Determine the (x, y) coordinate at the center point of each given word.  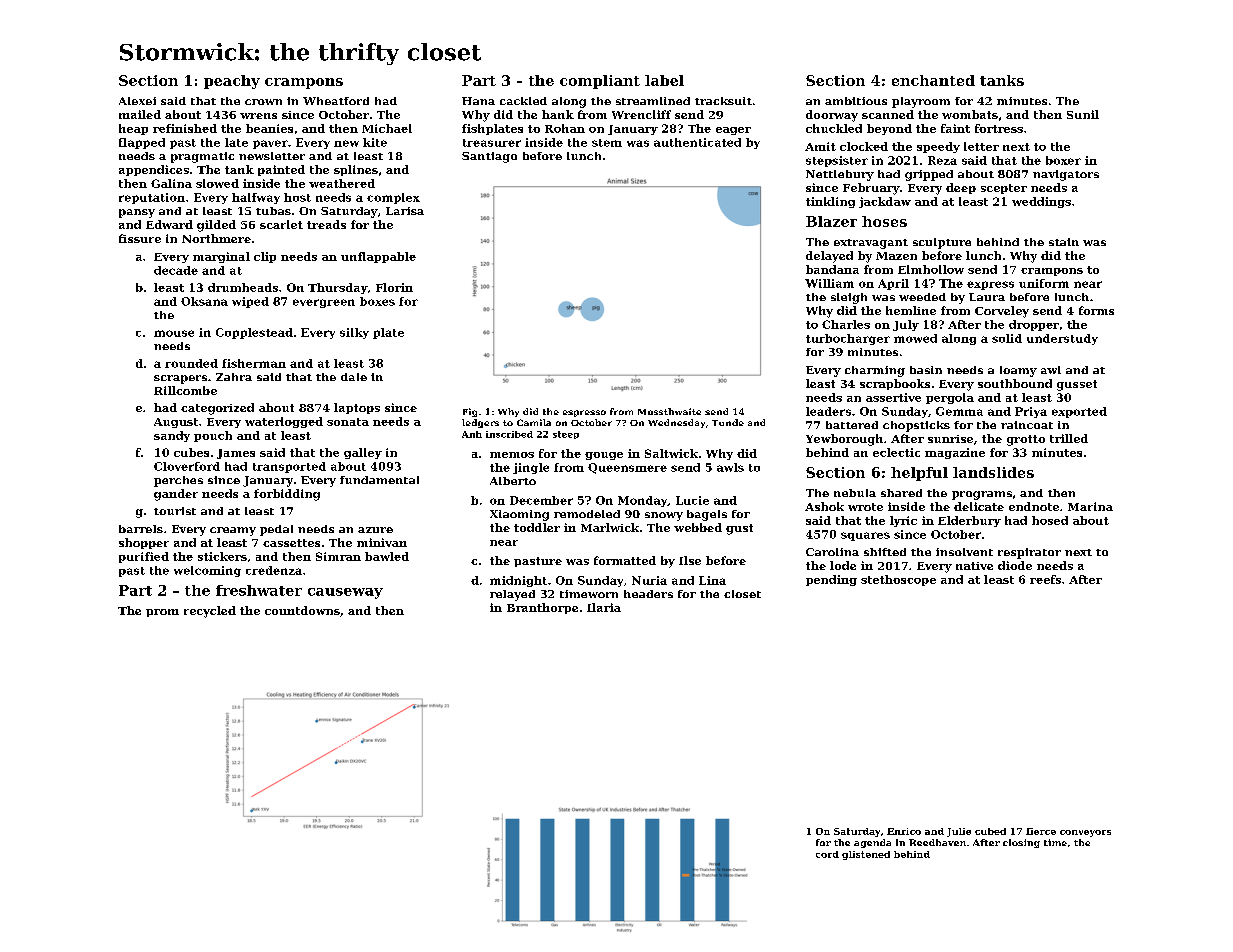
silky (354, 333)
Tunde (728, 422)
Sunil (1083, 114)
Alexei (137, 101)
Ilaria (604, 607)
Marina (1090, 506)
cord (827, 854)
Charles (846, 324)
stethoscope (898, 580)
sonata (348, 422)
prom (162, 613)
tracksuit (723, 101)
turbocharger (848, 339)
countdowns (302, 610)
